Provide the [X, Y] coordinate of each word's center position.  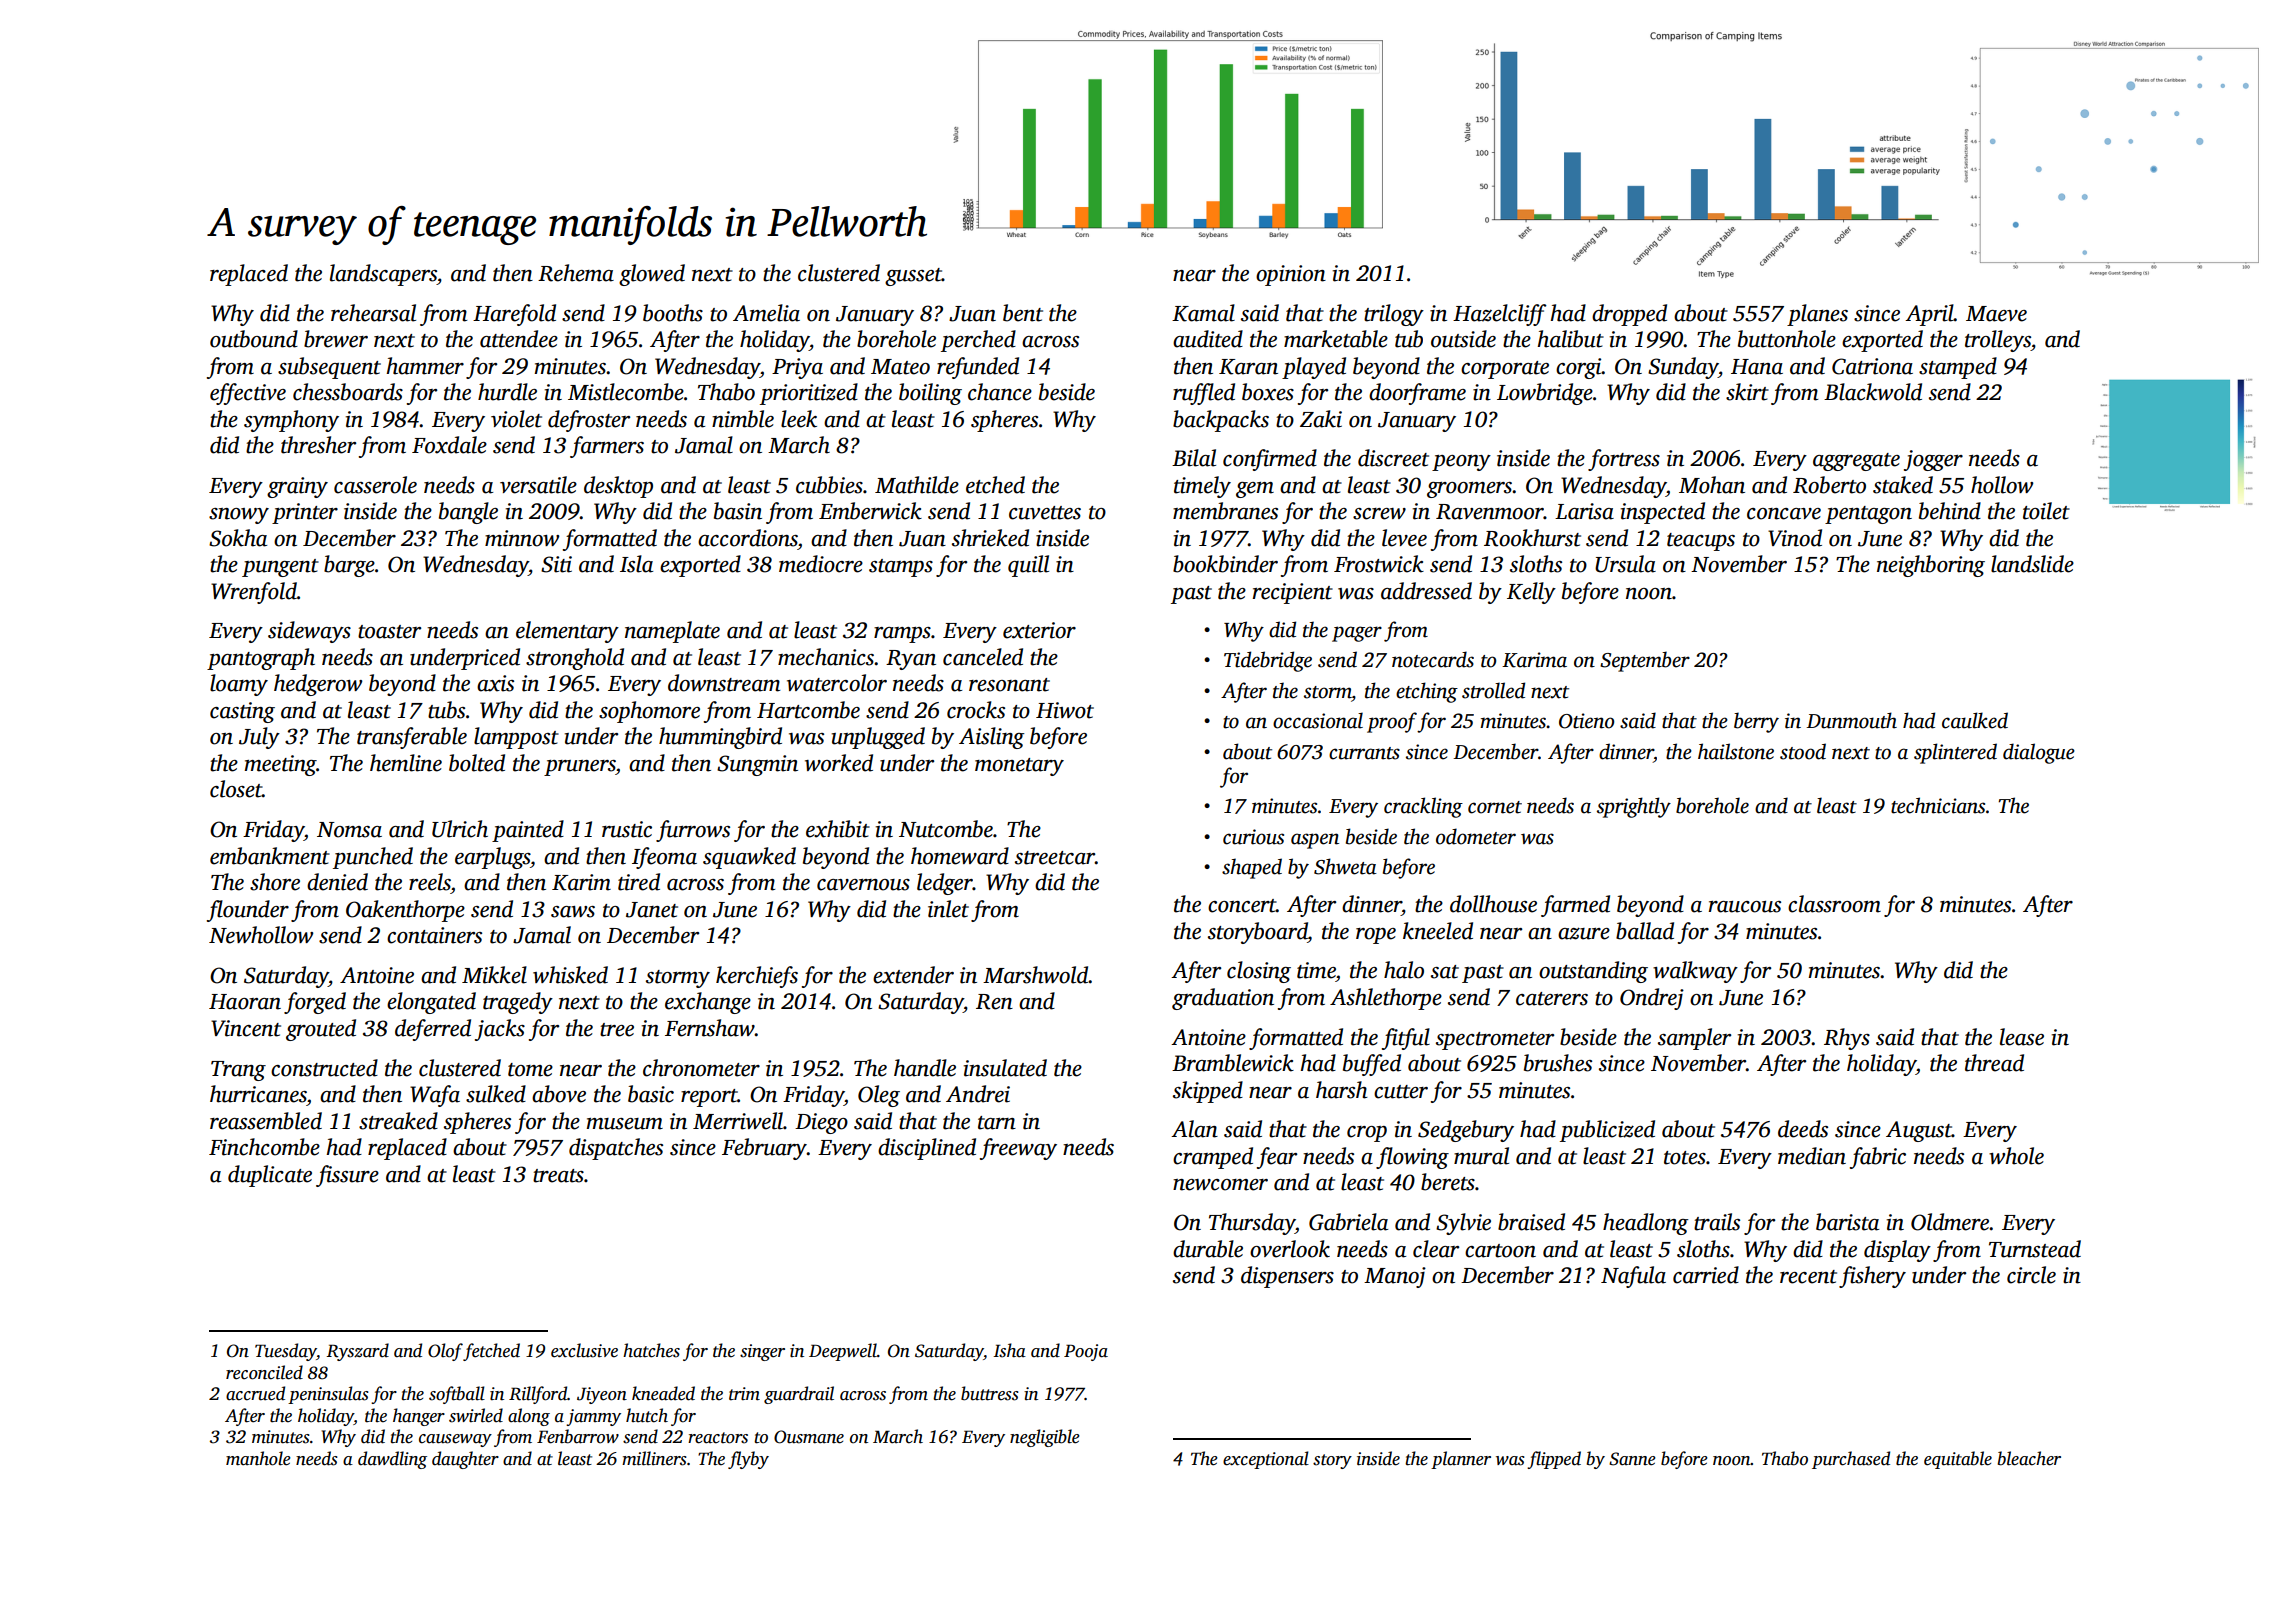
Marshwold [1036, 975]
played [1314, 368]
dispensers [1287, 1277]
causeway [455, 1440]
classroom [1834, 904]
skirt [1747, 392]
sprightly [1634, 807]
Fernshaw [710, 1028]
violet [516, 419]
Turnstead [2035, 1249]
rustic [627, 829]
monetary [1019, 767]
